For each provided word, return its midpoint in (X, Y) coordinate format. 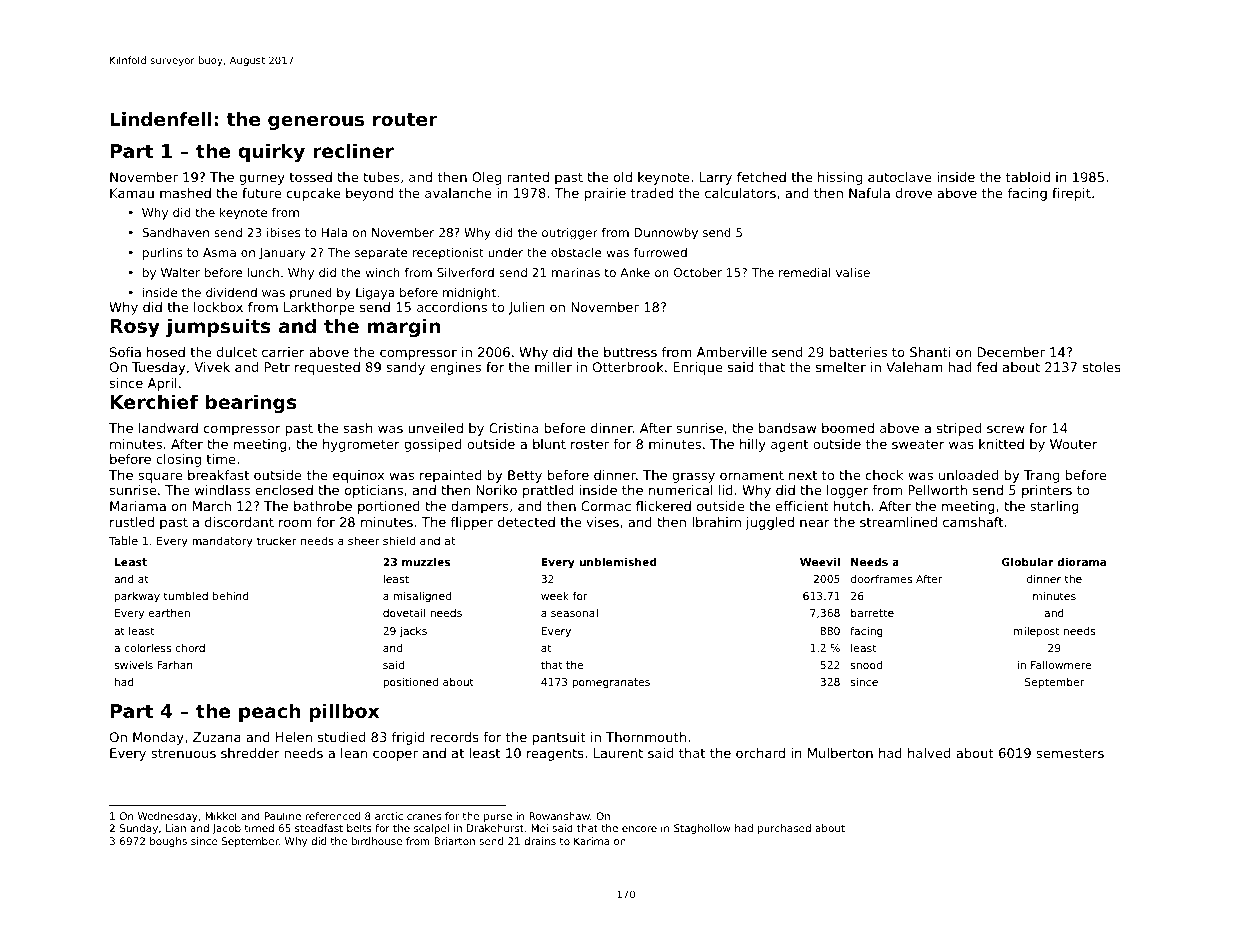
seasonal (574, 613)
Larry (716, 178)
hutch (852, 506)
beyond (369, 194)
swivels (133, 665)
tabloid (1028, 177)
